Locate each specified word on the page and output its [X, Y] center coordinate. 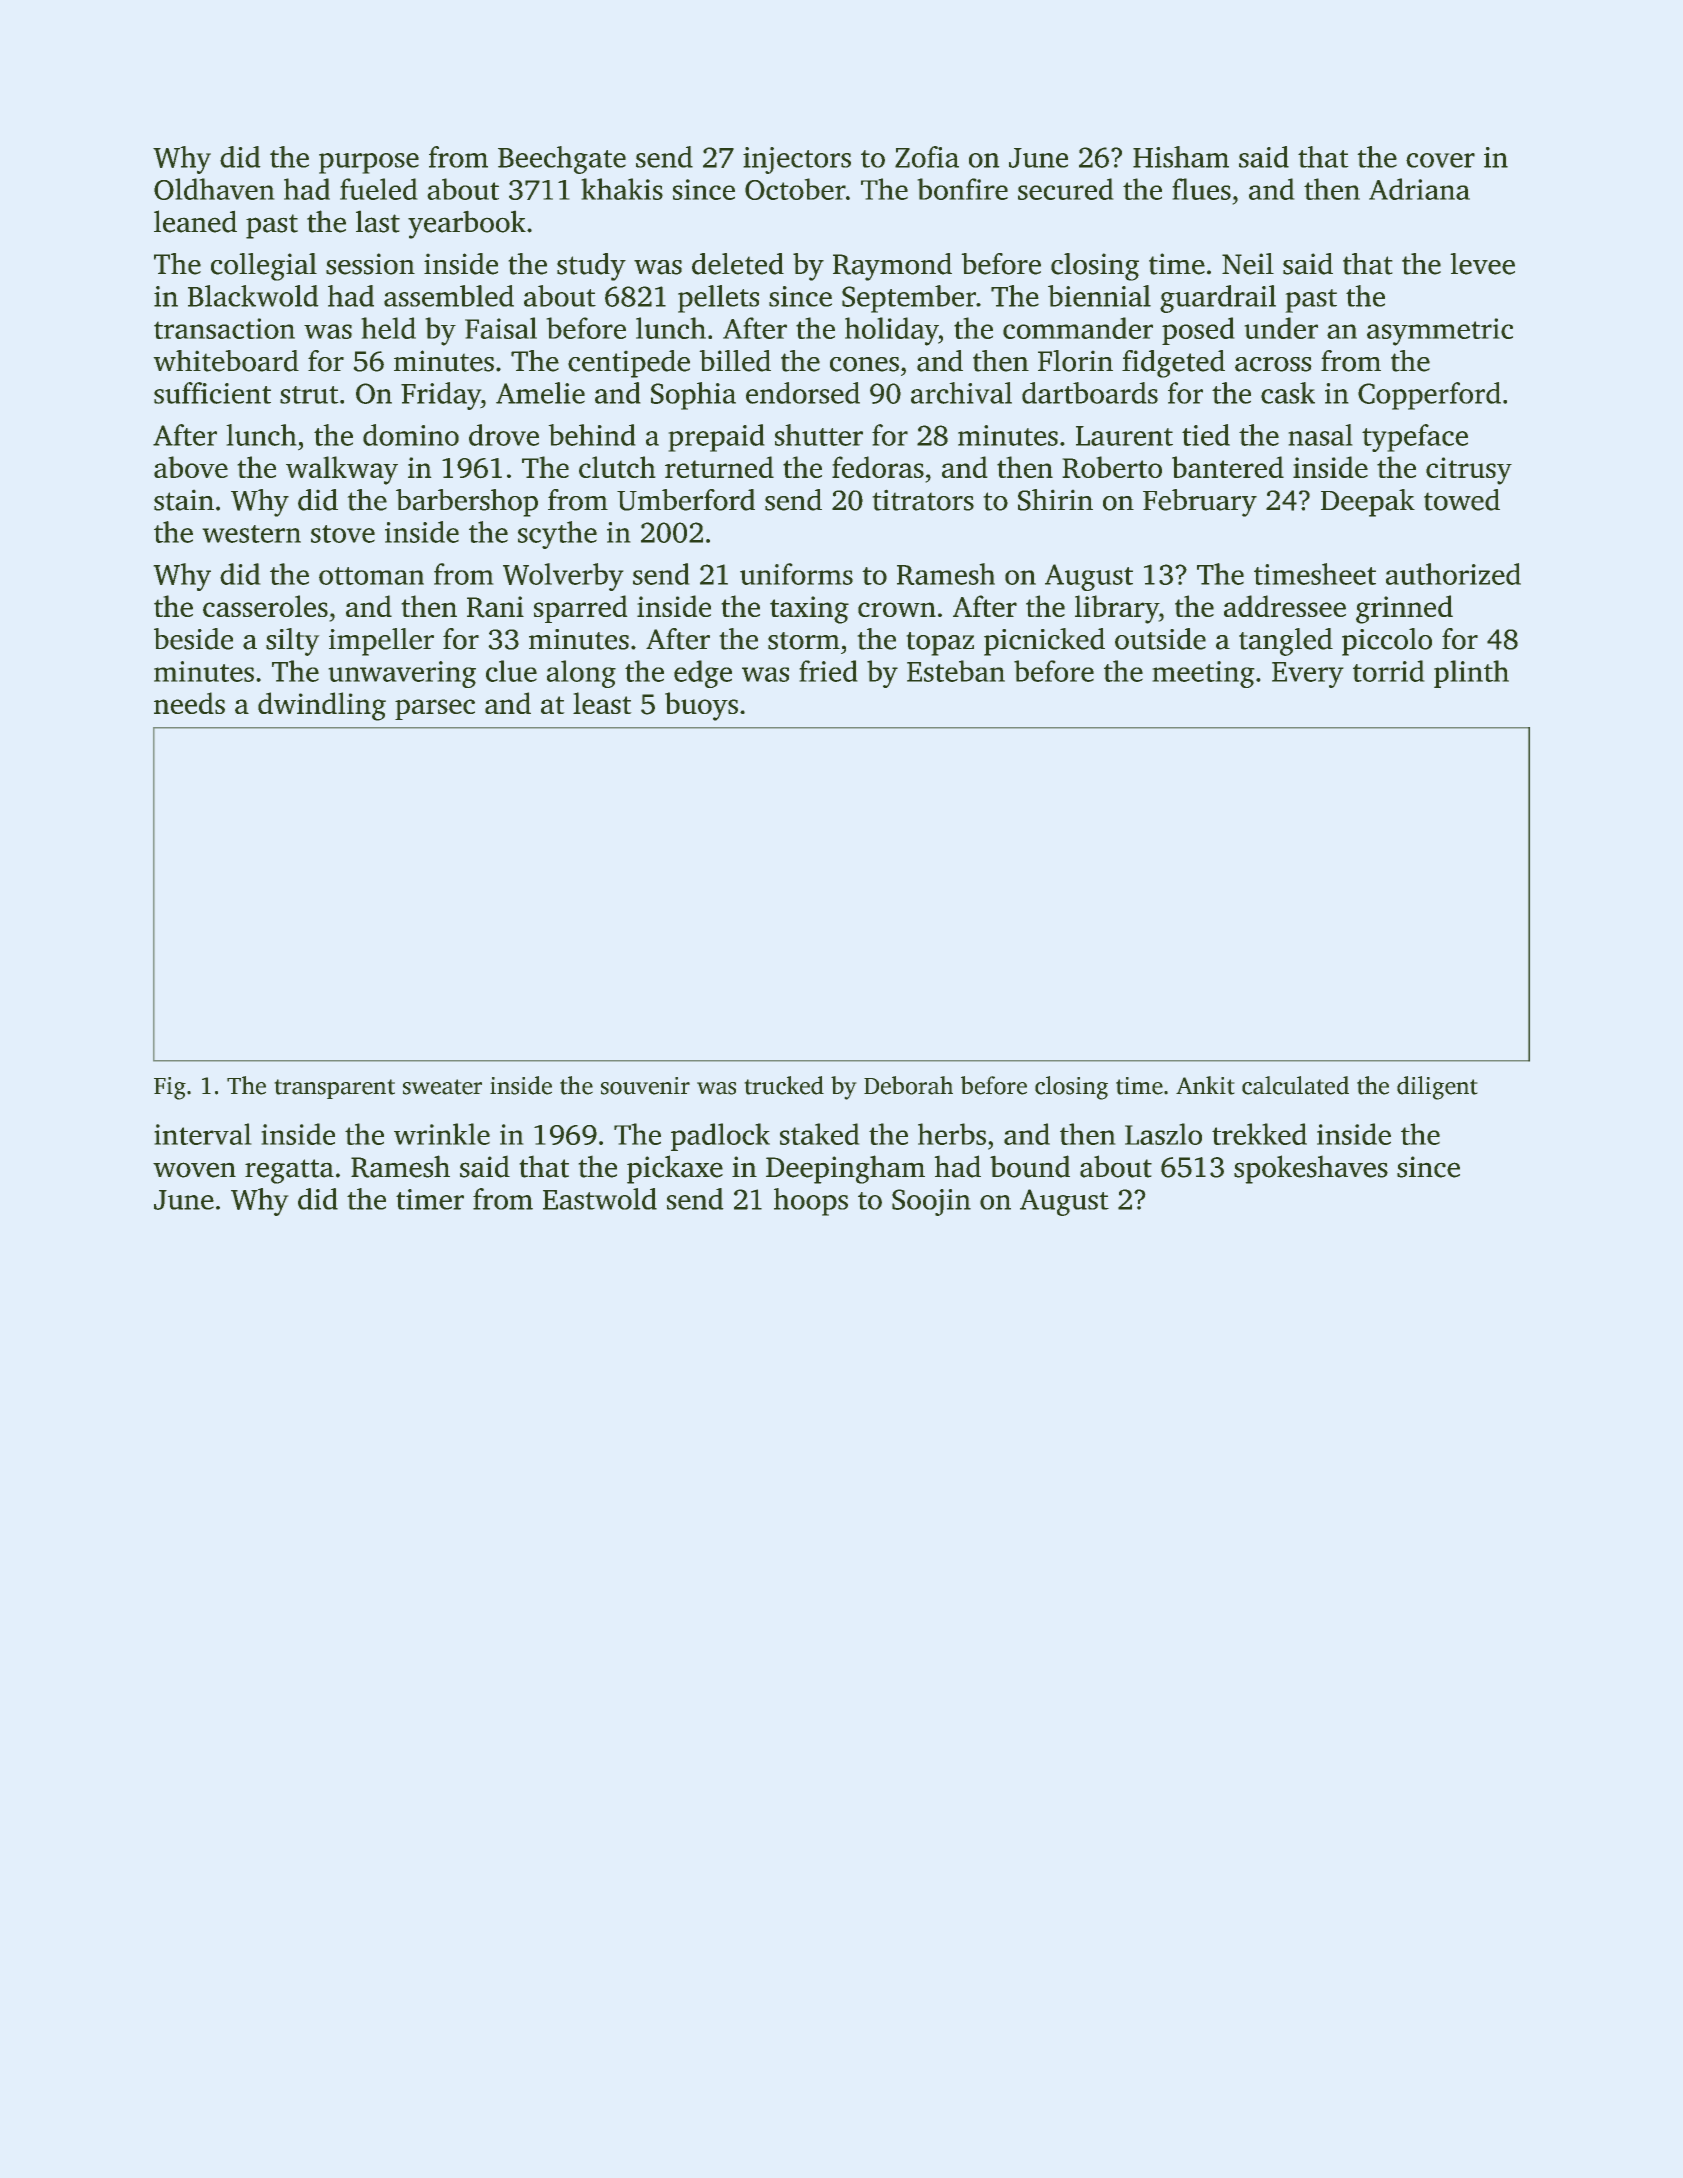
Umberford [686, 500]
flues [1202, 189]
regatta [289, 1171]
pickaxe [675, 1169]
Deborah [908, 1085]
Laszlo [1163, 1134]
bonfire [963, 189]
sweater [442, 1087]
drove [504, 435]
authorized [1453, 574]
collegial [264, 267]
